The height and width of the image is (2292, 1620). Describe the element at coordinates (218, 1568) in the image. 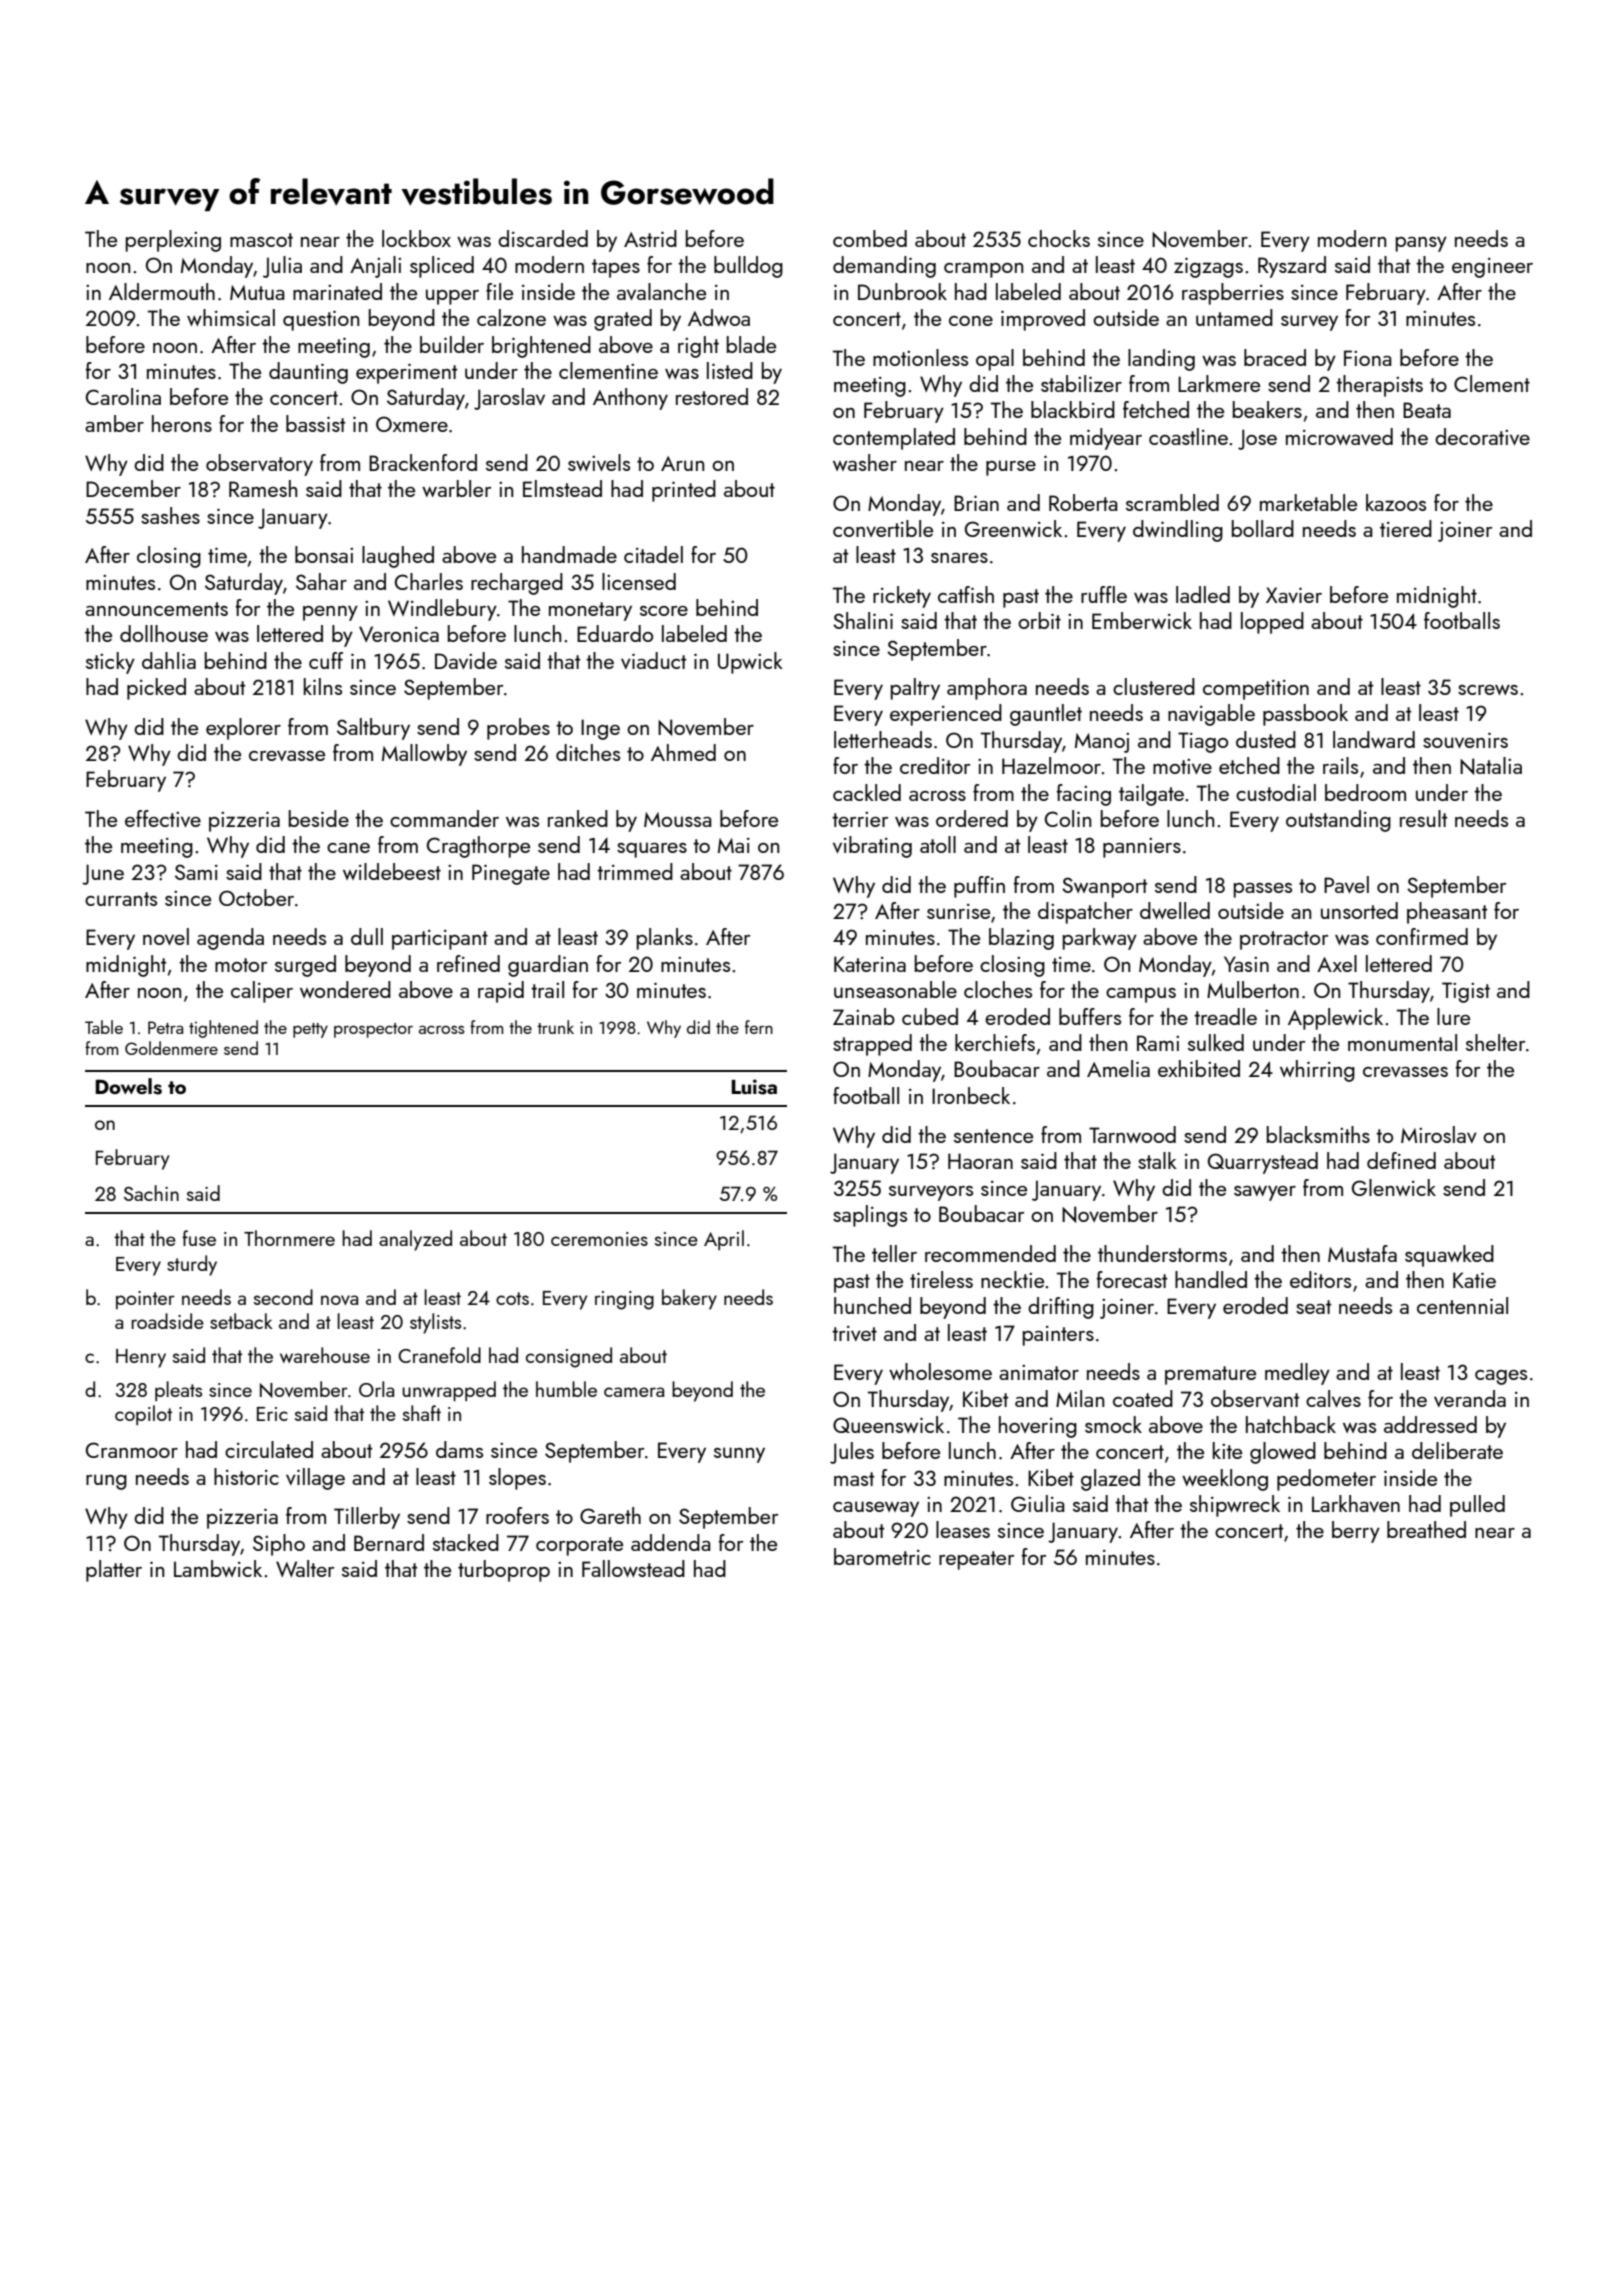

I see `Lambwick` at that location.
